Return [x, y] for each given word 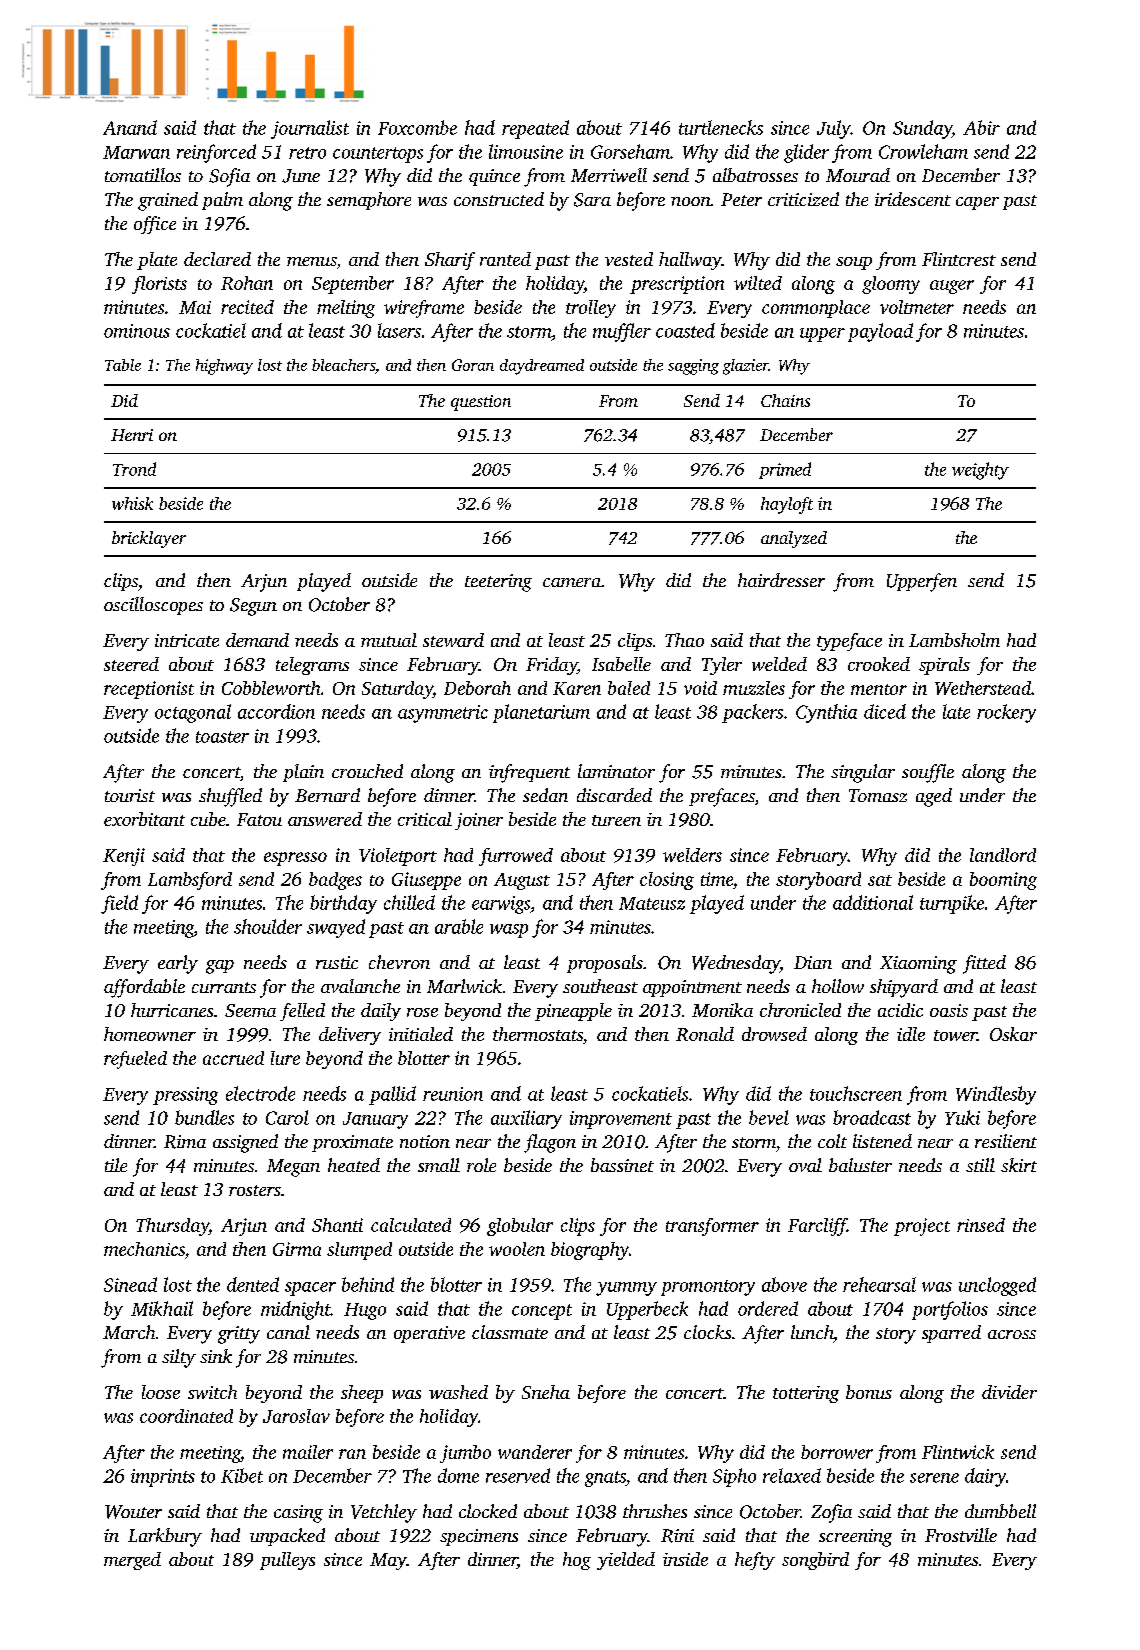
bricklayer [149, 539]
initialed [421, 1034]
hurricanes [172, 1010]
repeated [535, 129]
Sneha [546, 1392]
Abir [981, 127]
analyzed [794, 539]
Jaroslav [296, 1416]
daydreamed [542, 367]
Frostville [961, 1535]
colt [832, 1141]
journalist [310, 129]
